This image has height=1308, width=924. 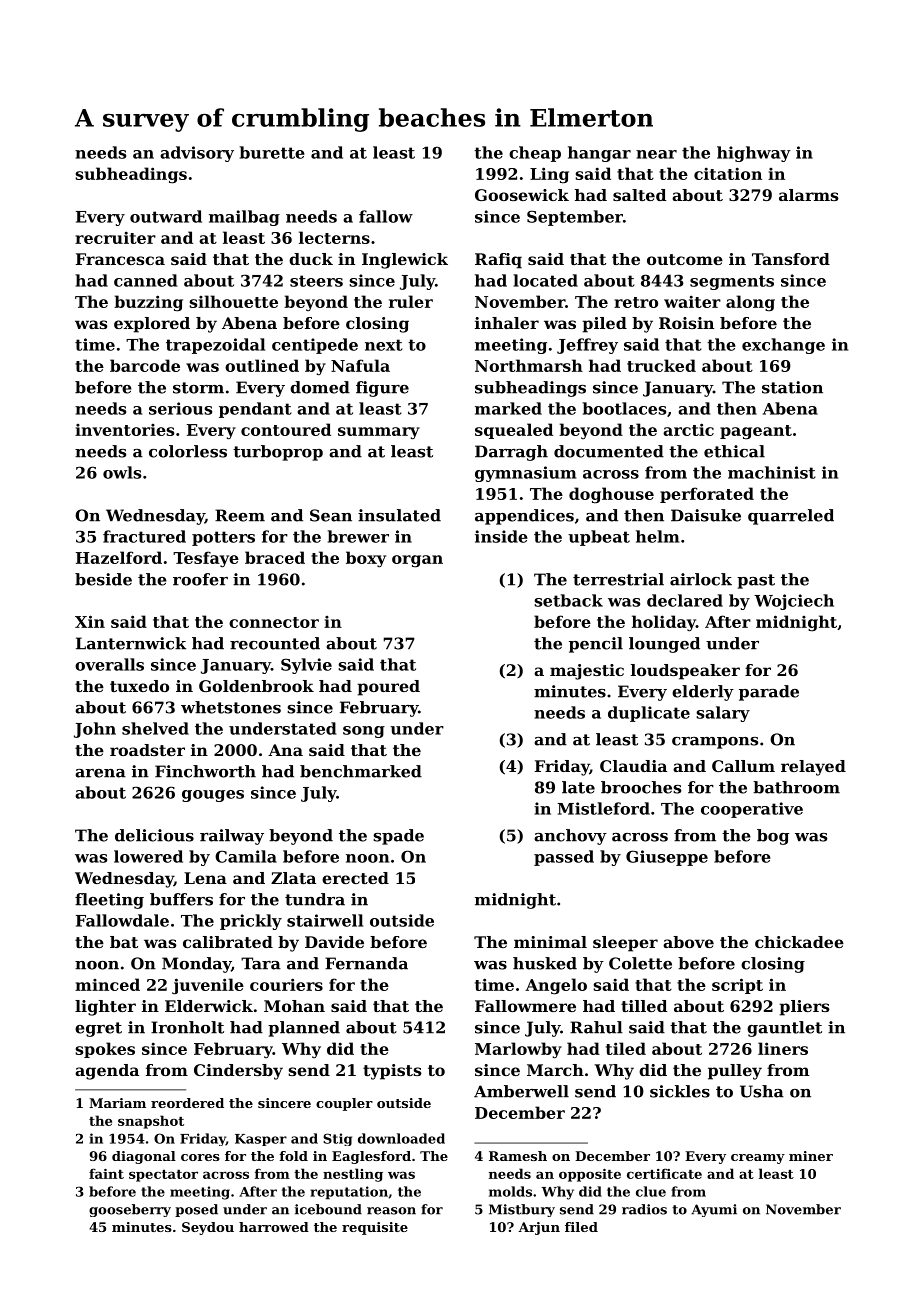 I want to click on Inglewick, so click(x=405, y=261).
